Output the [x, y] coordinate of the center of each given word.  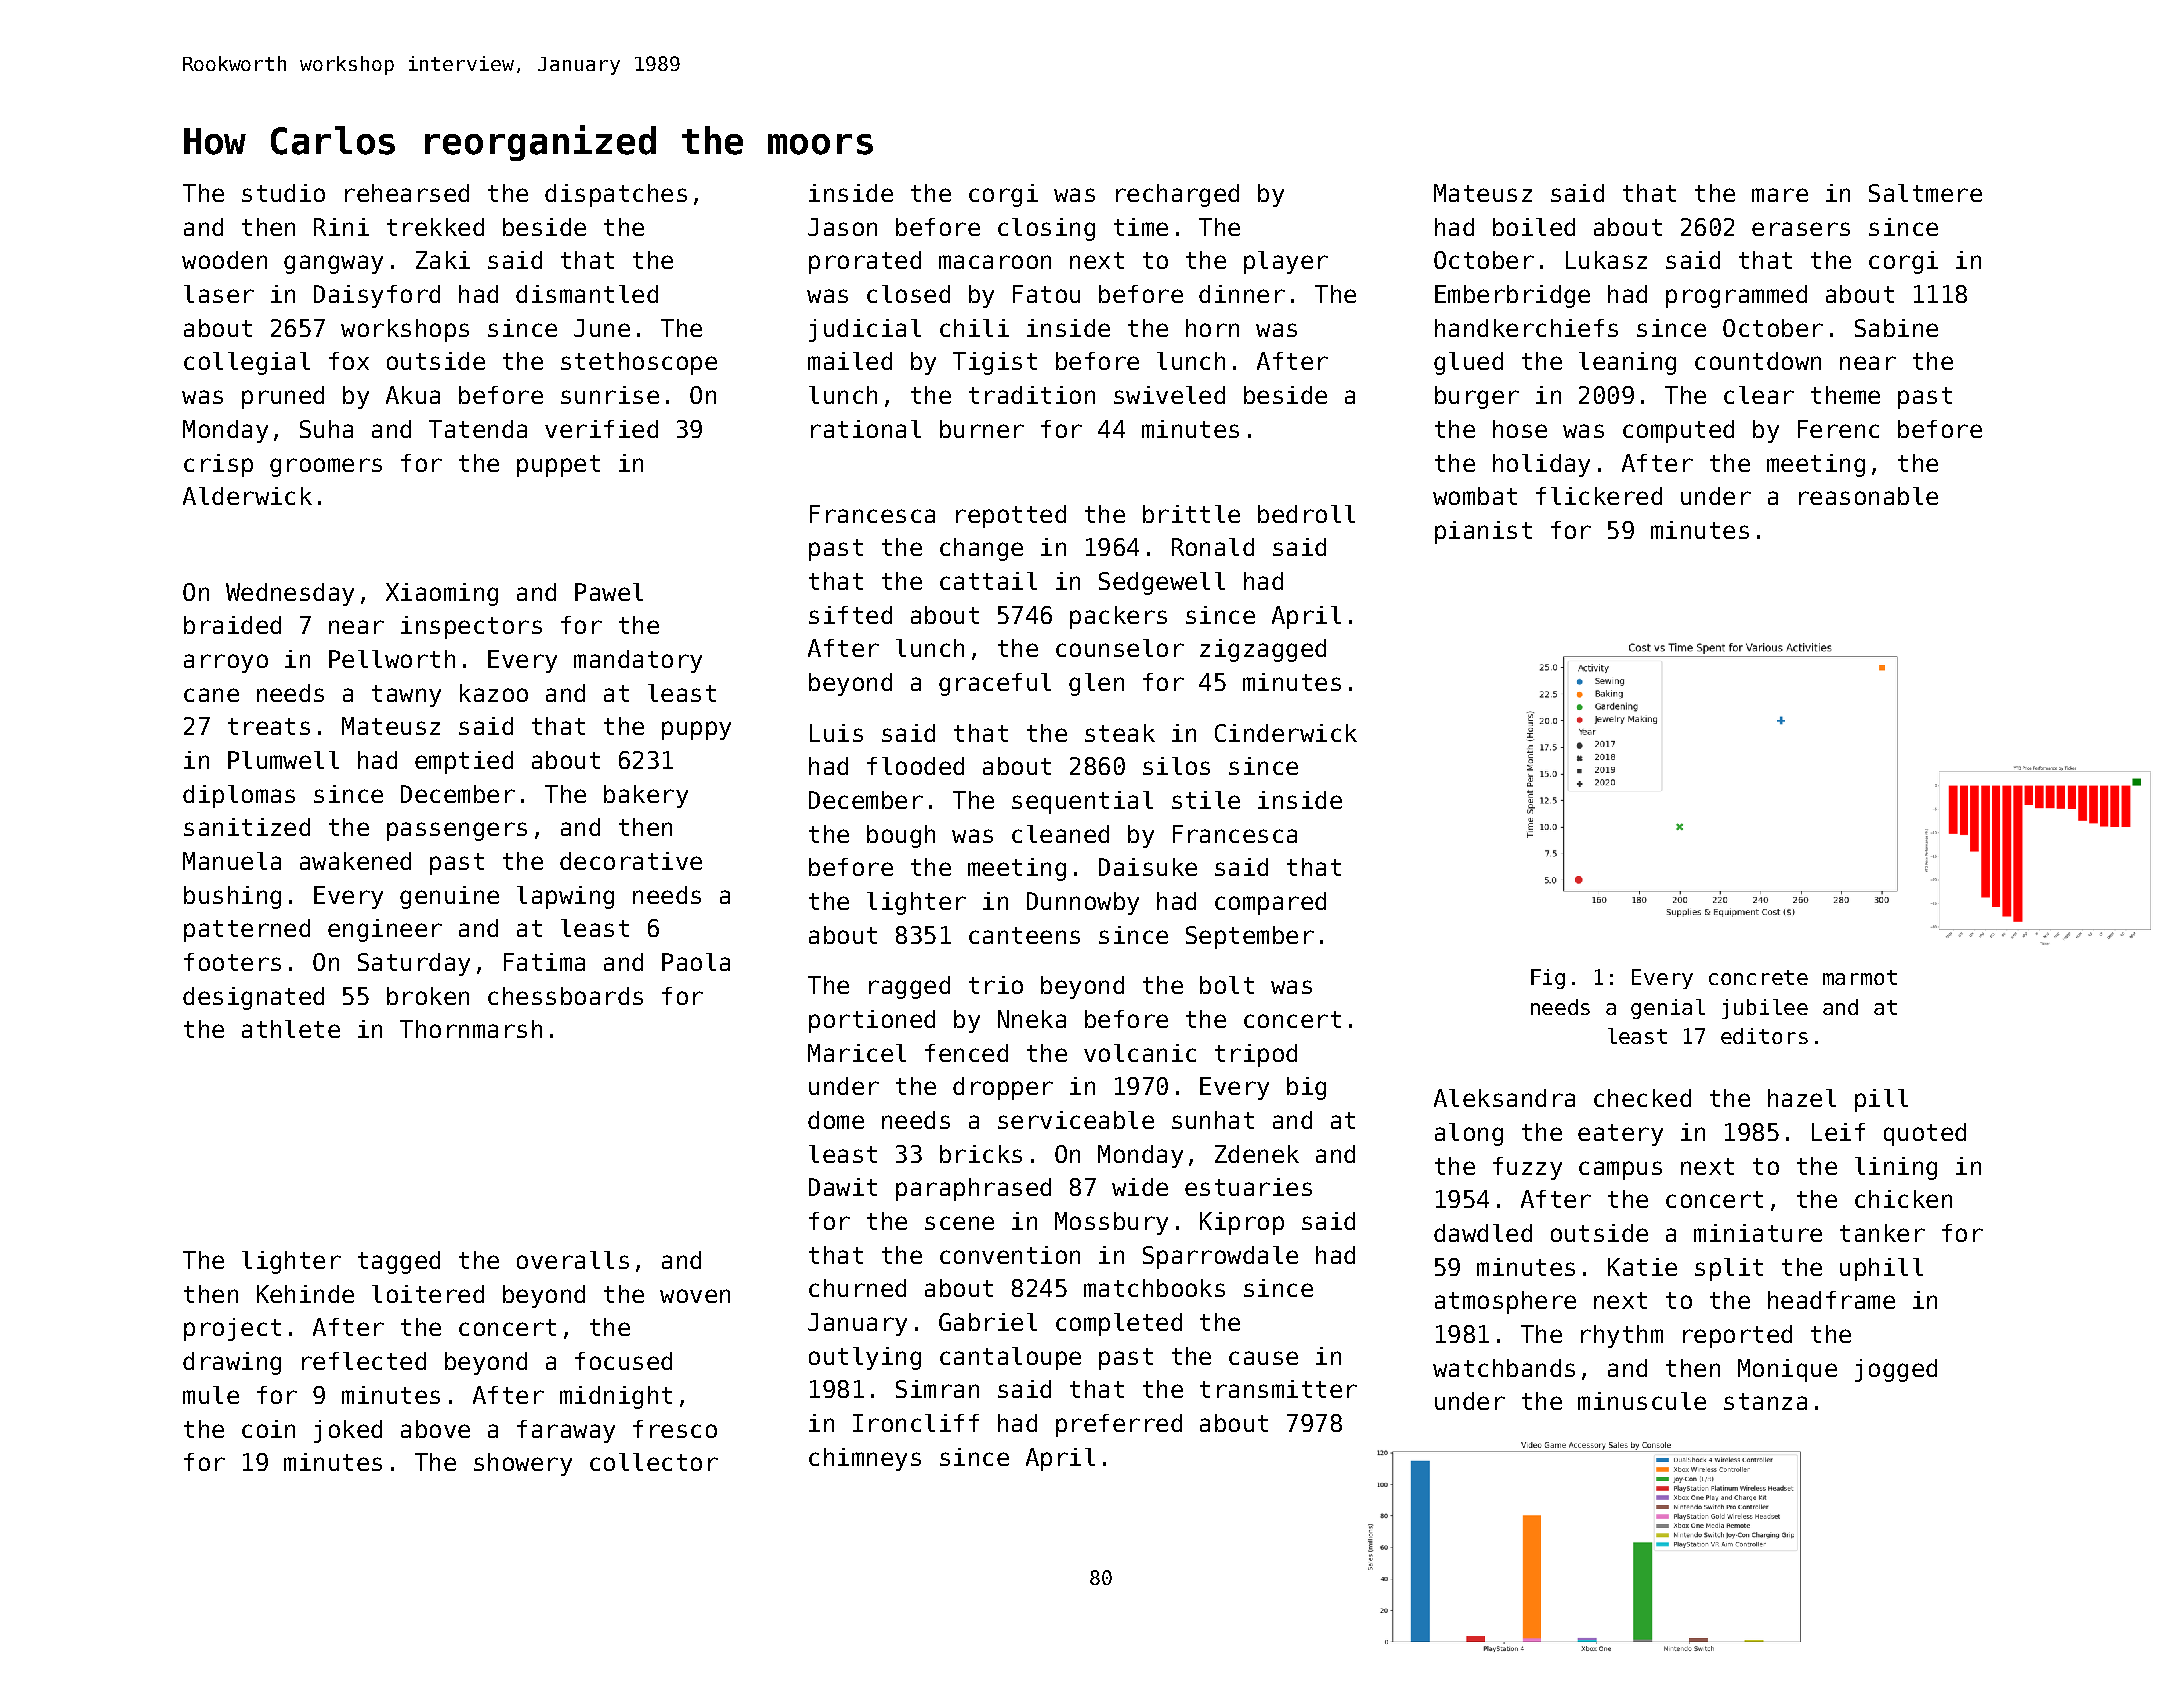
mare [1780, 195]
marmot [1860, 977]
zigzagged [1263, 650]
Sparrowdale [1220, 1257]
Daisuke [1148, 867]
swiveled [1169, 395]
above [435, 1429]
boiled [1534, 227]
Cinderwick [1286, 733]
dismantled [587, 294]
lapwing [565, 897]
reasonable [1868, 496]
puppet [558, 466]
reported [1737, 1336]
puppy [696, 730]
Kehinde [305, 1294]
